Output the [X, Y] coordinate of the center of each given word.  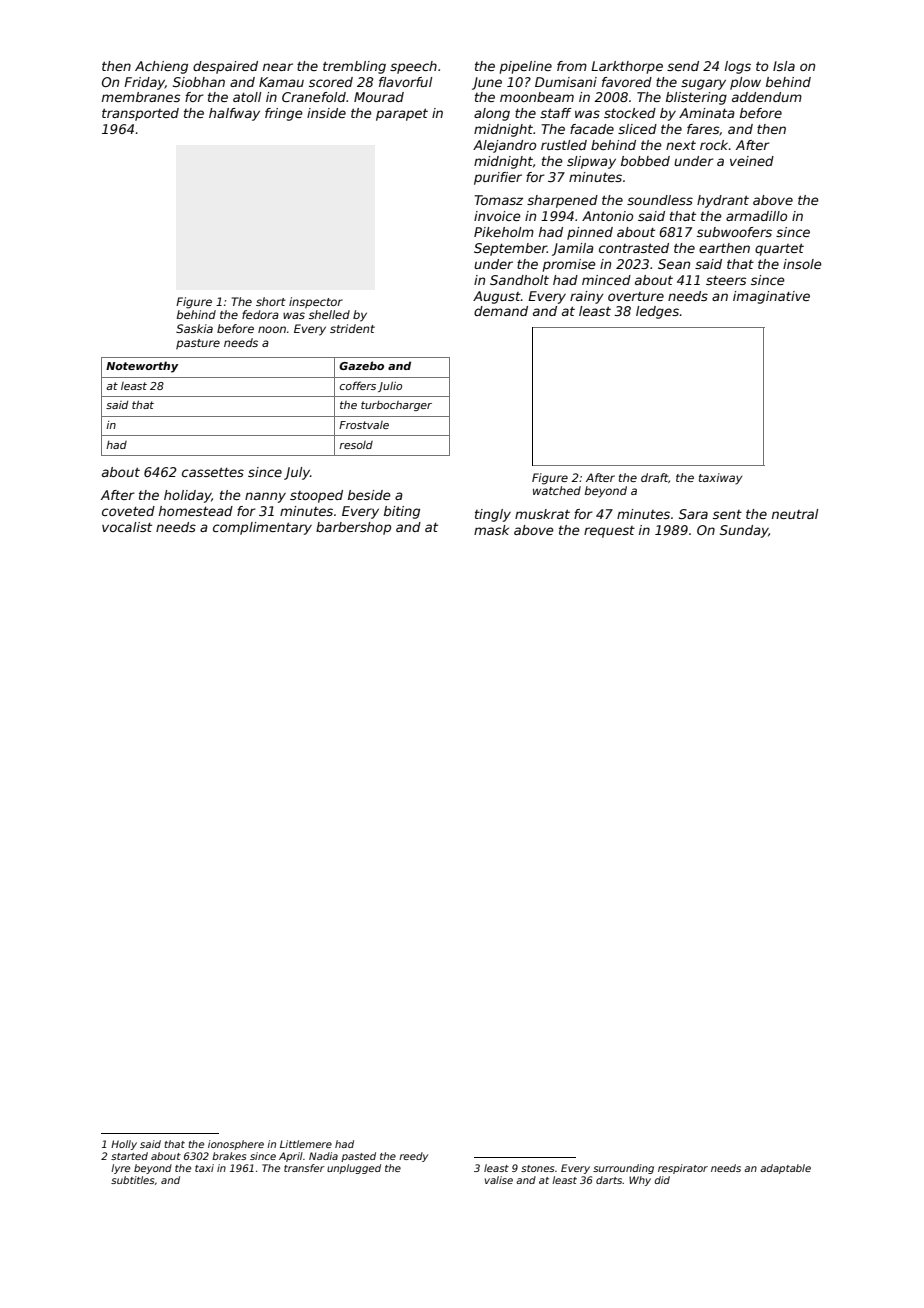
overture [636, 296]
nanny [265, 497]
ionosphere [236, 1145]
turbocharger [396, 406]
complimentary [262, 528]
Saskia [194, 328]
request [609, 532]
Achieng [161, 67]
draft [655, 478]
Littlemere [306, 1144]
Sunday [744, 531]
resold [356, 445]
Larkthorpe [627, 67]
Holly [124, 1145]
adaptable [785, 1169]
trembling [354, 67]
